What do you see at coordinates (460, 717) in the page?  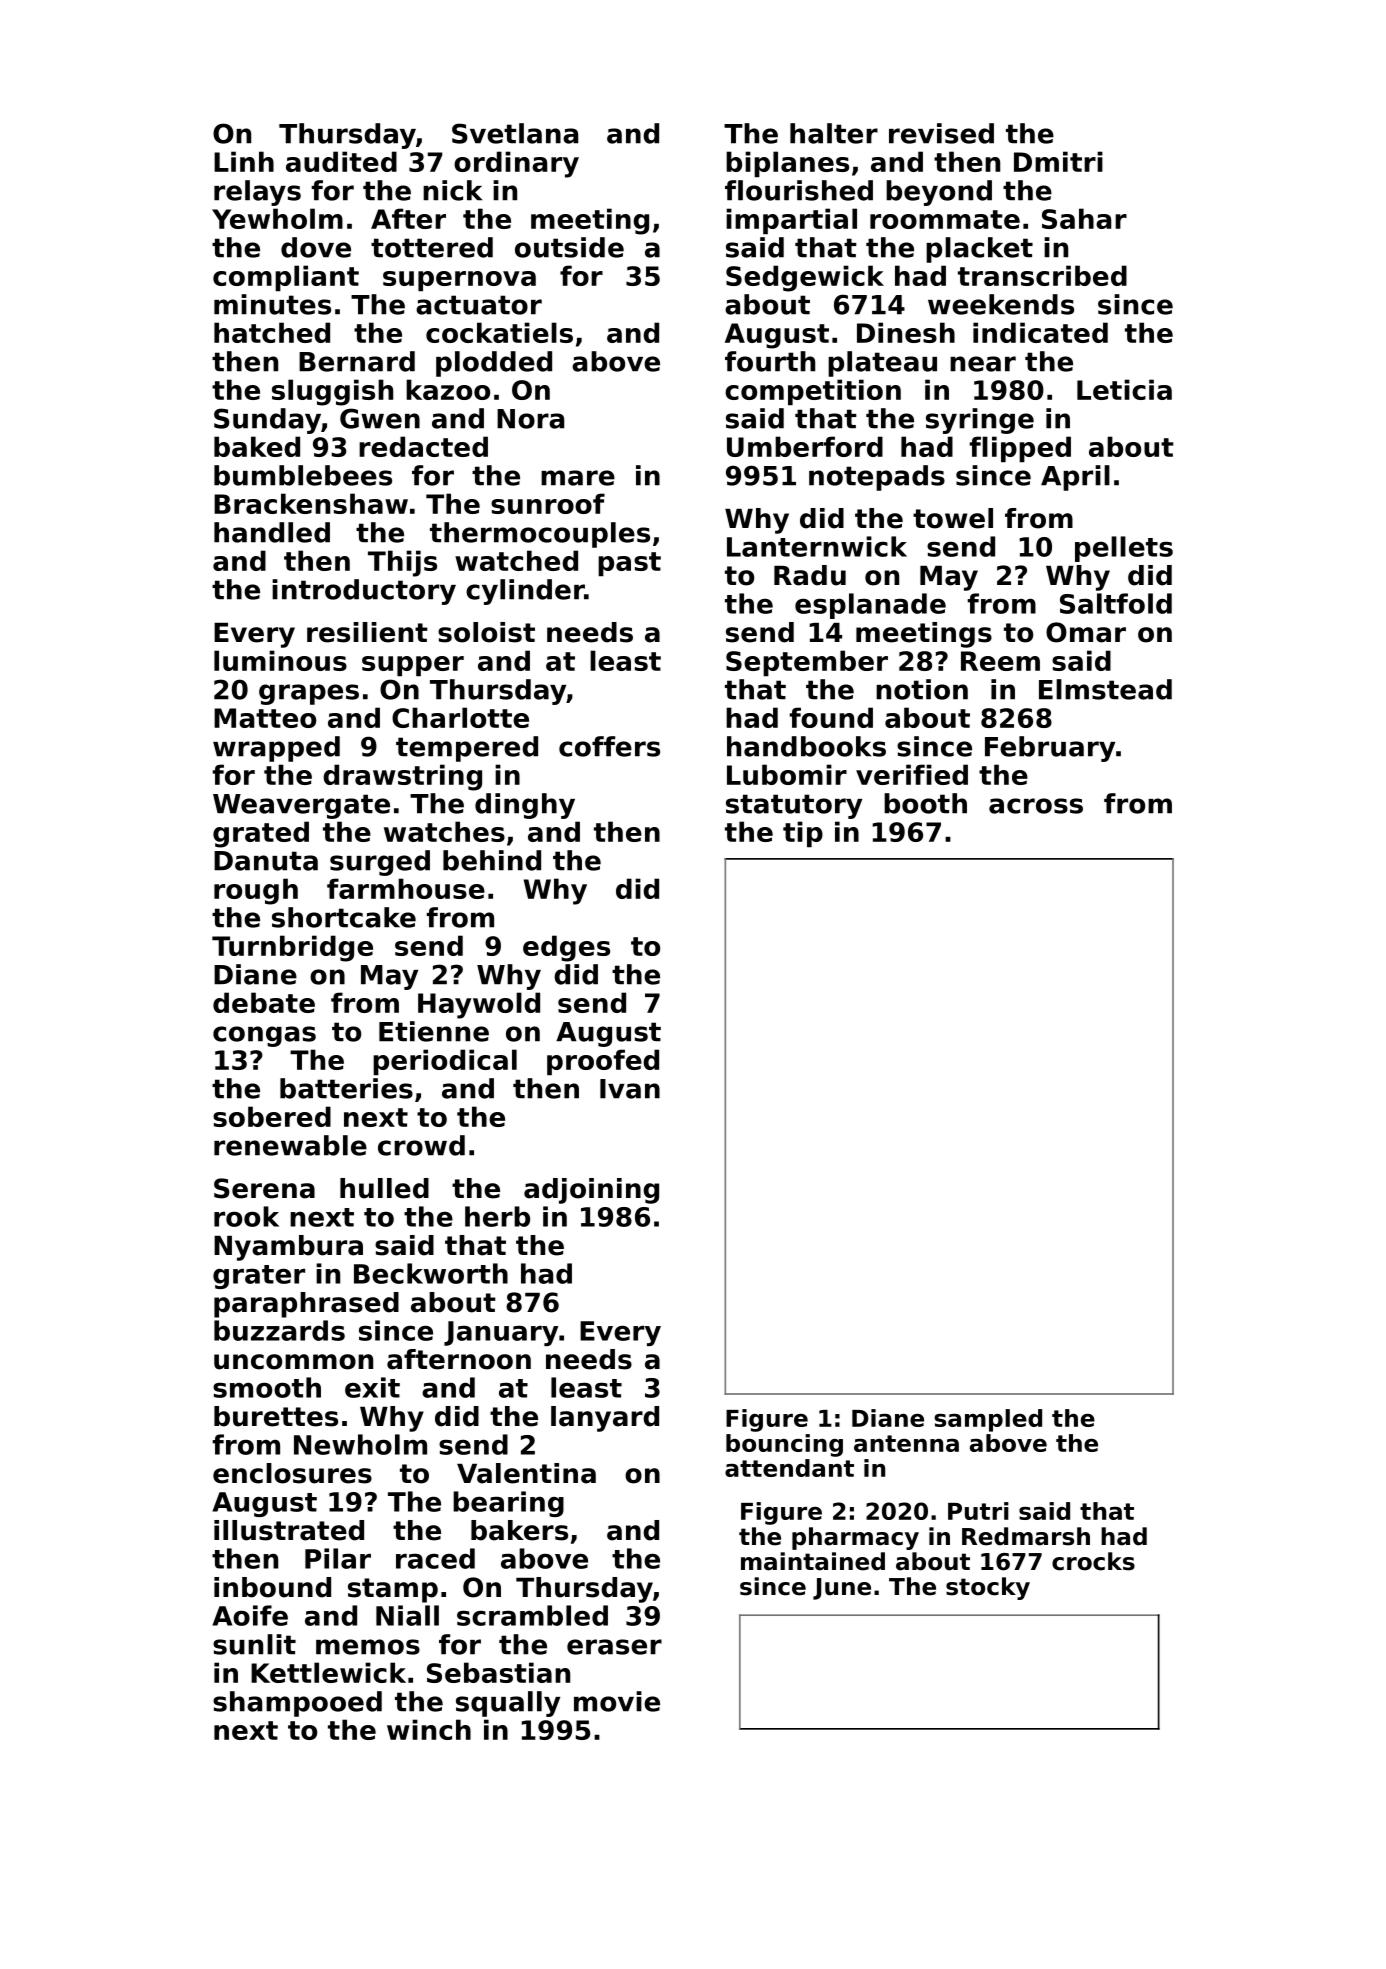 I see `Charlotte` at bounding box center [460, 717].
